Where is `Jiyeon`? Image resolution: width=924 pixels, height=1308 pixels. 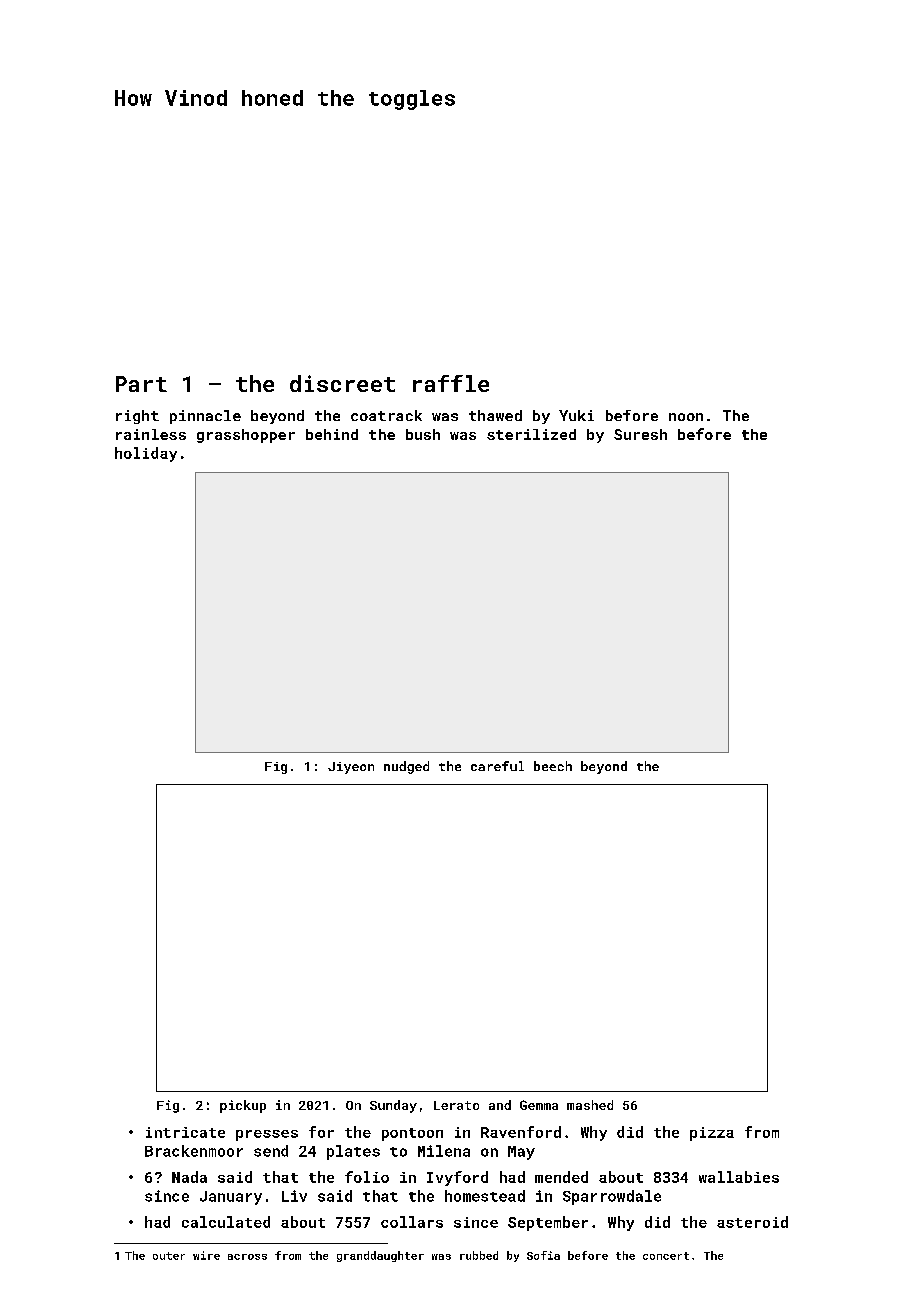 Jiyeon is located at coordinates (351, 768).
